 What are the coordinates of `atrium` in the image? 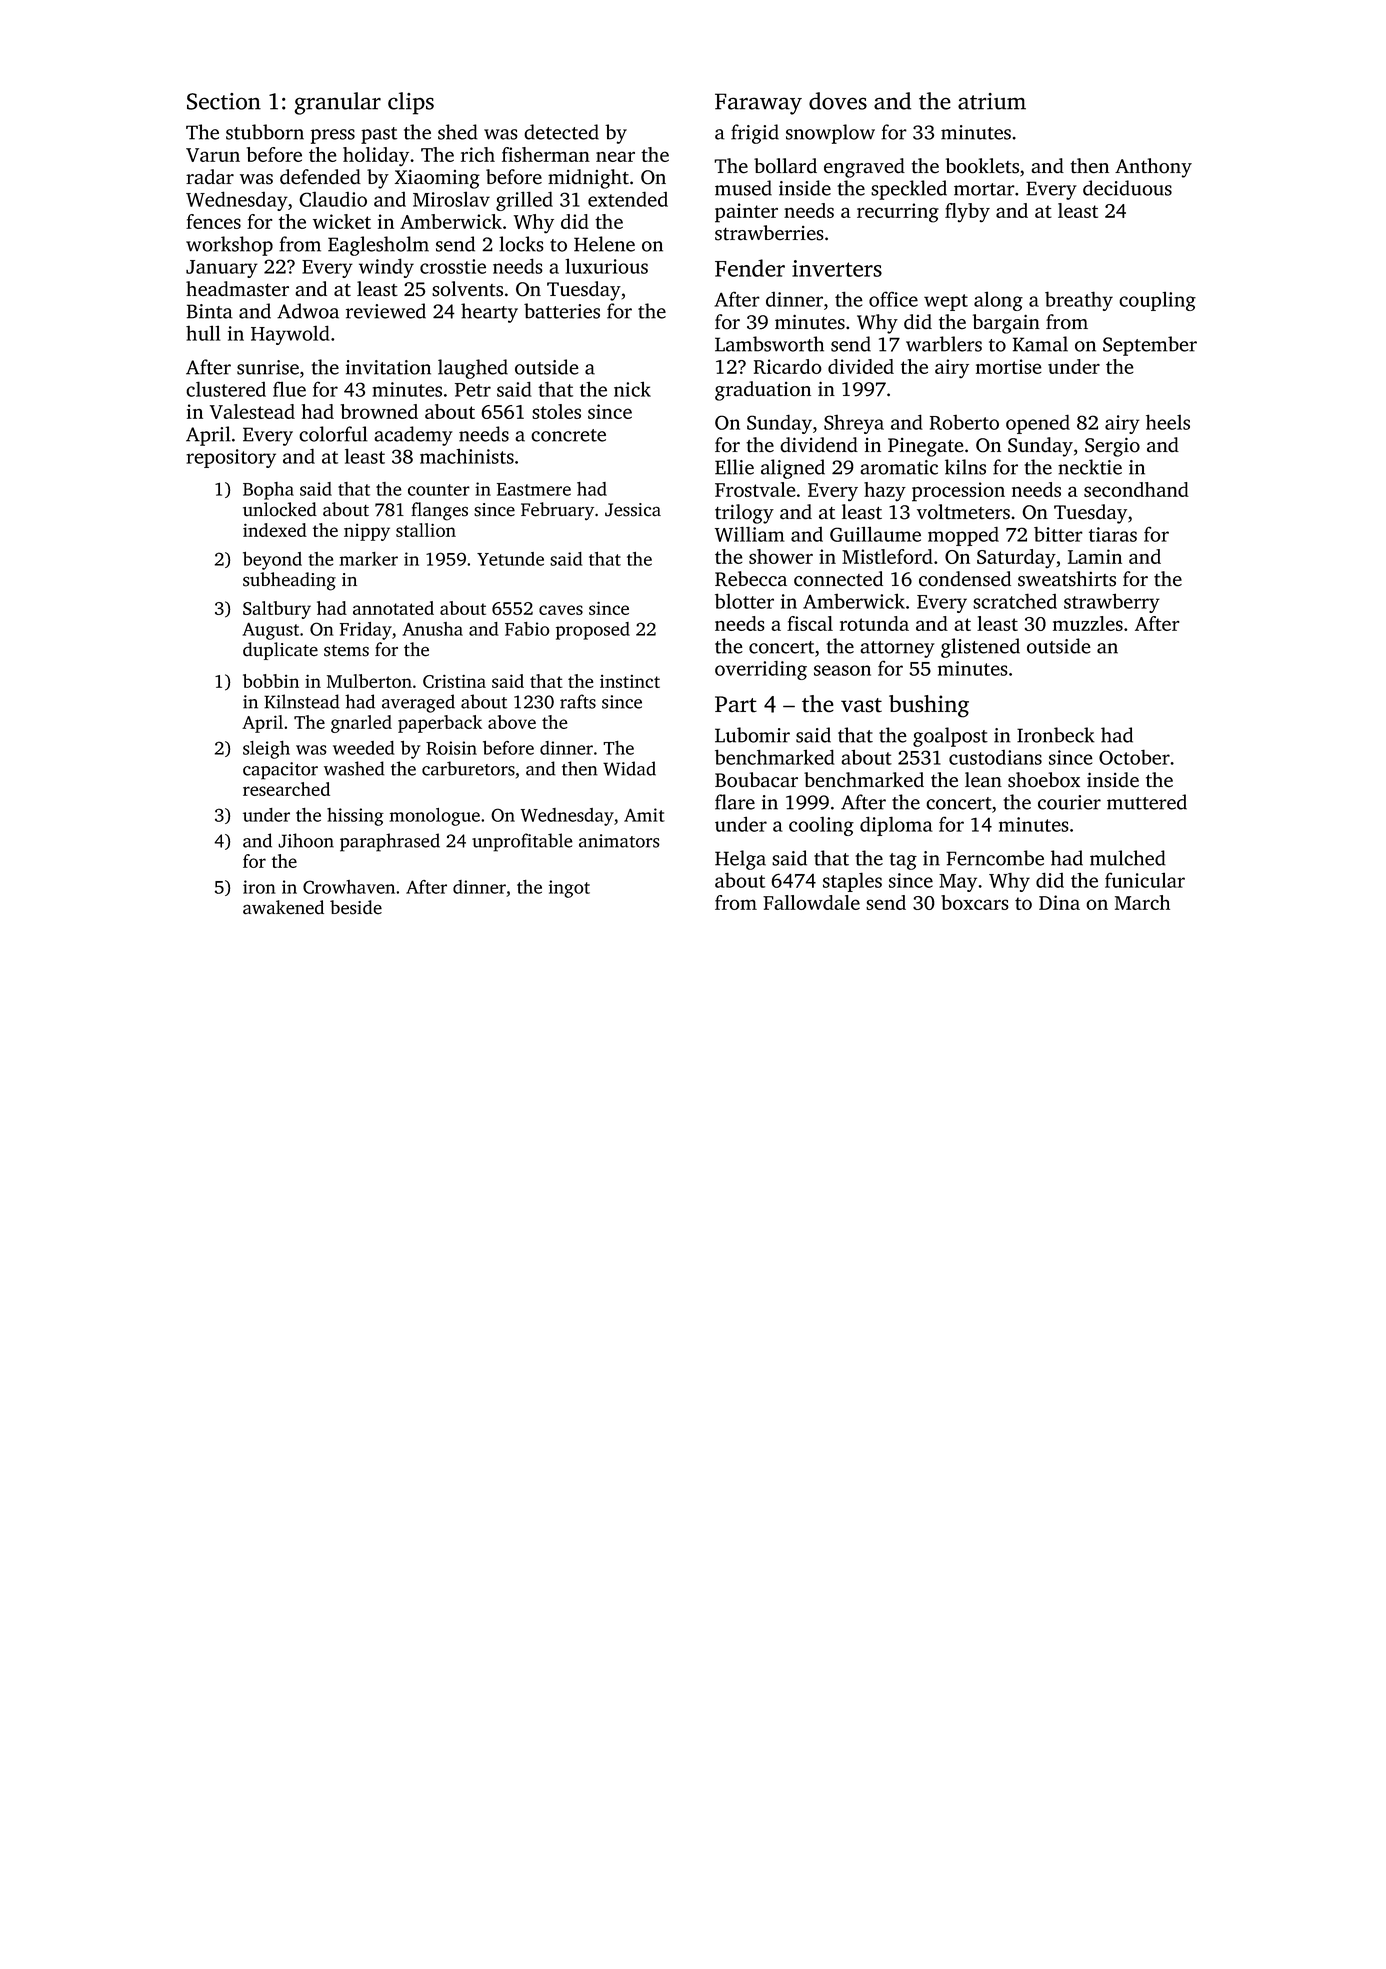 It's located at (992, 101).
